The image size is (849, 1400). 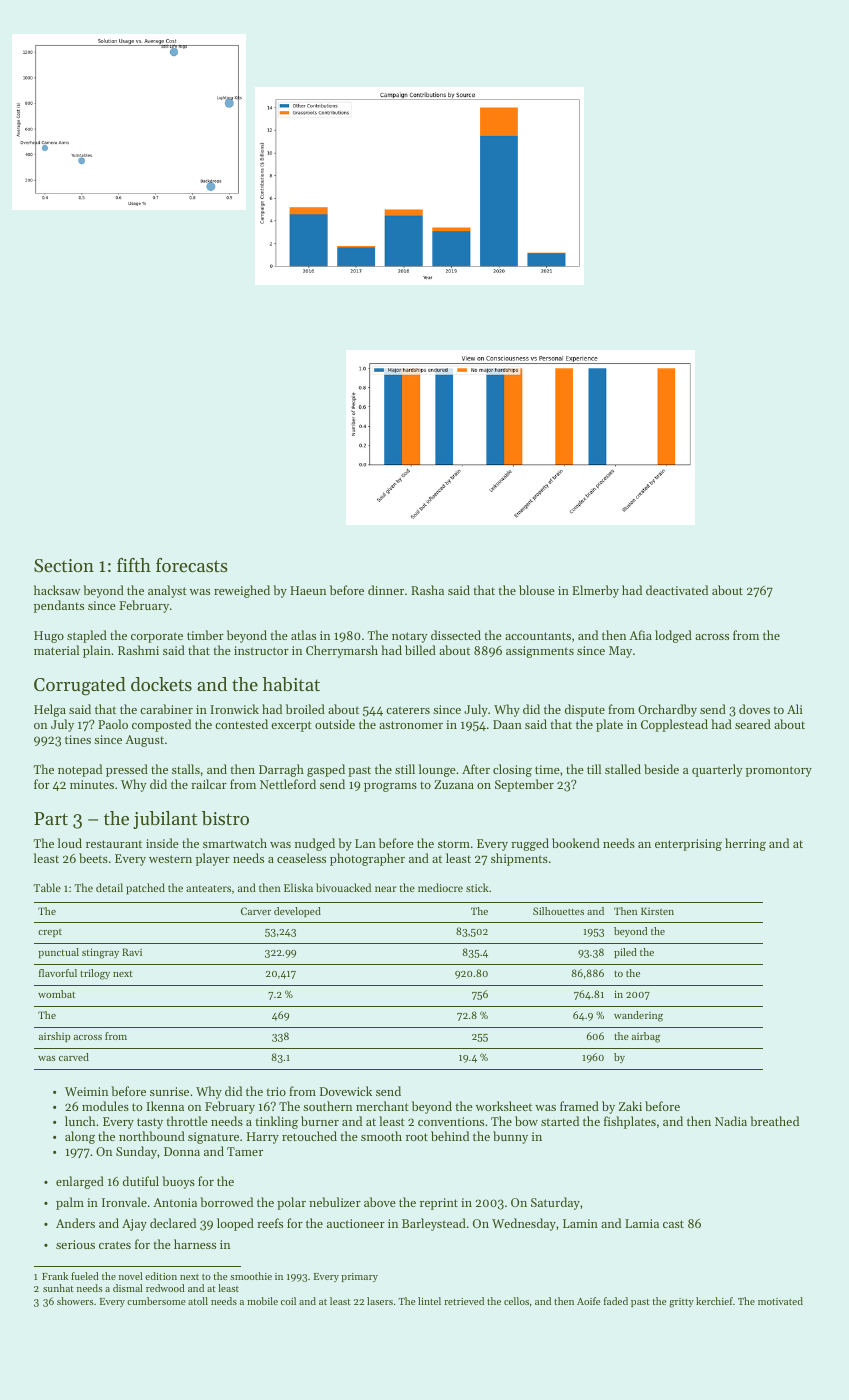 What do you see at coordinates (58, 1288) in the page?
I see `sunhat` at bounding box center [58, 1288].
